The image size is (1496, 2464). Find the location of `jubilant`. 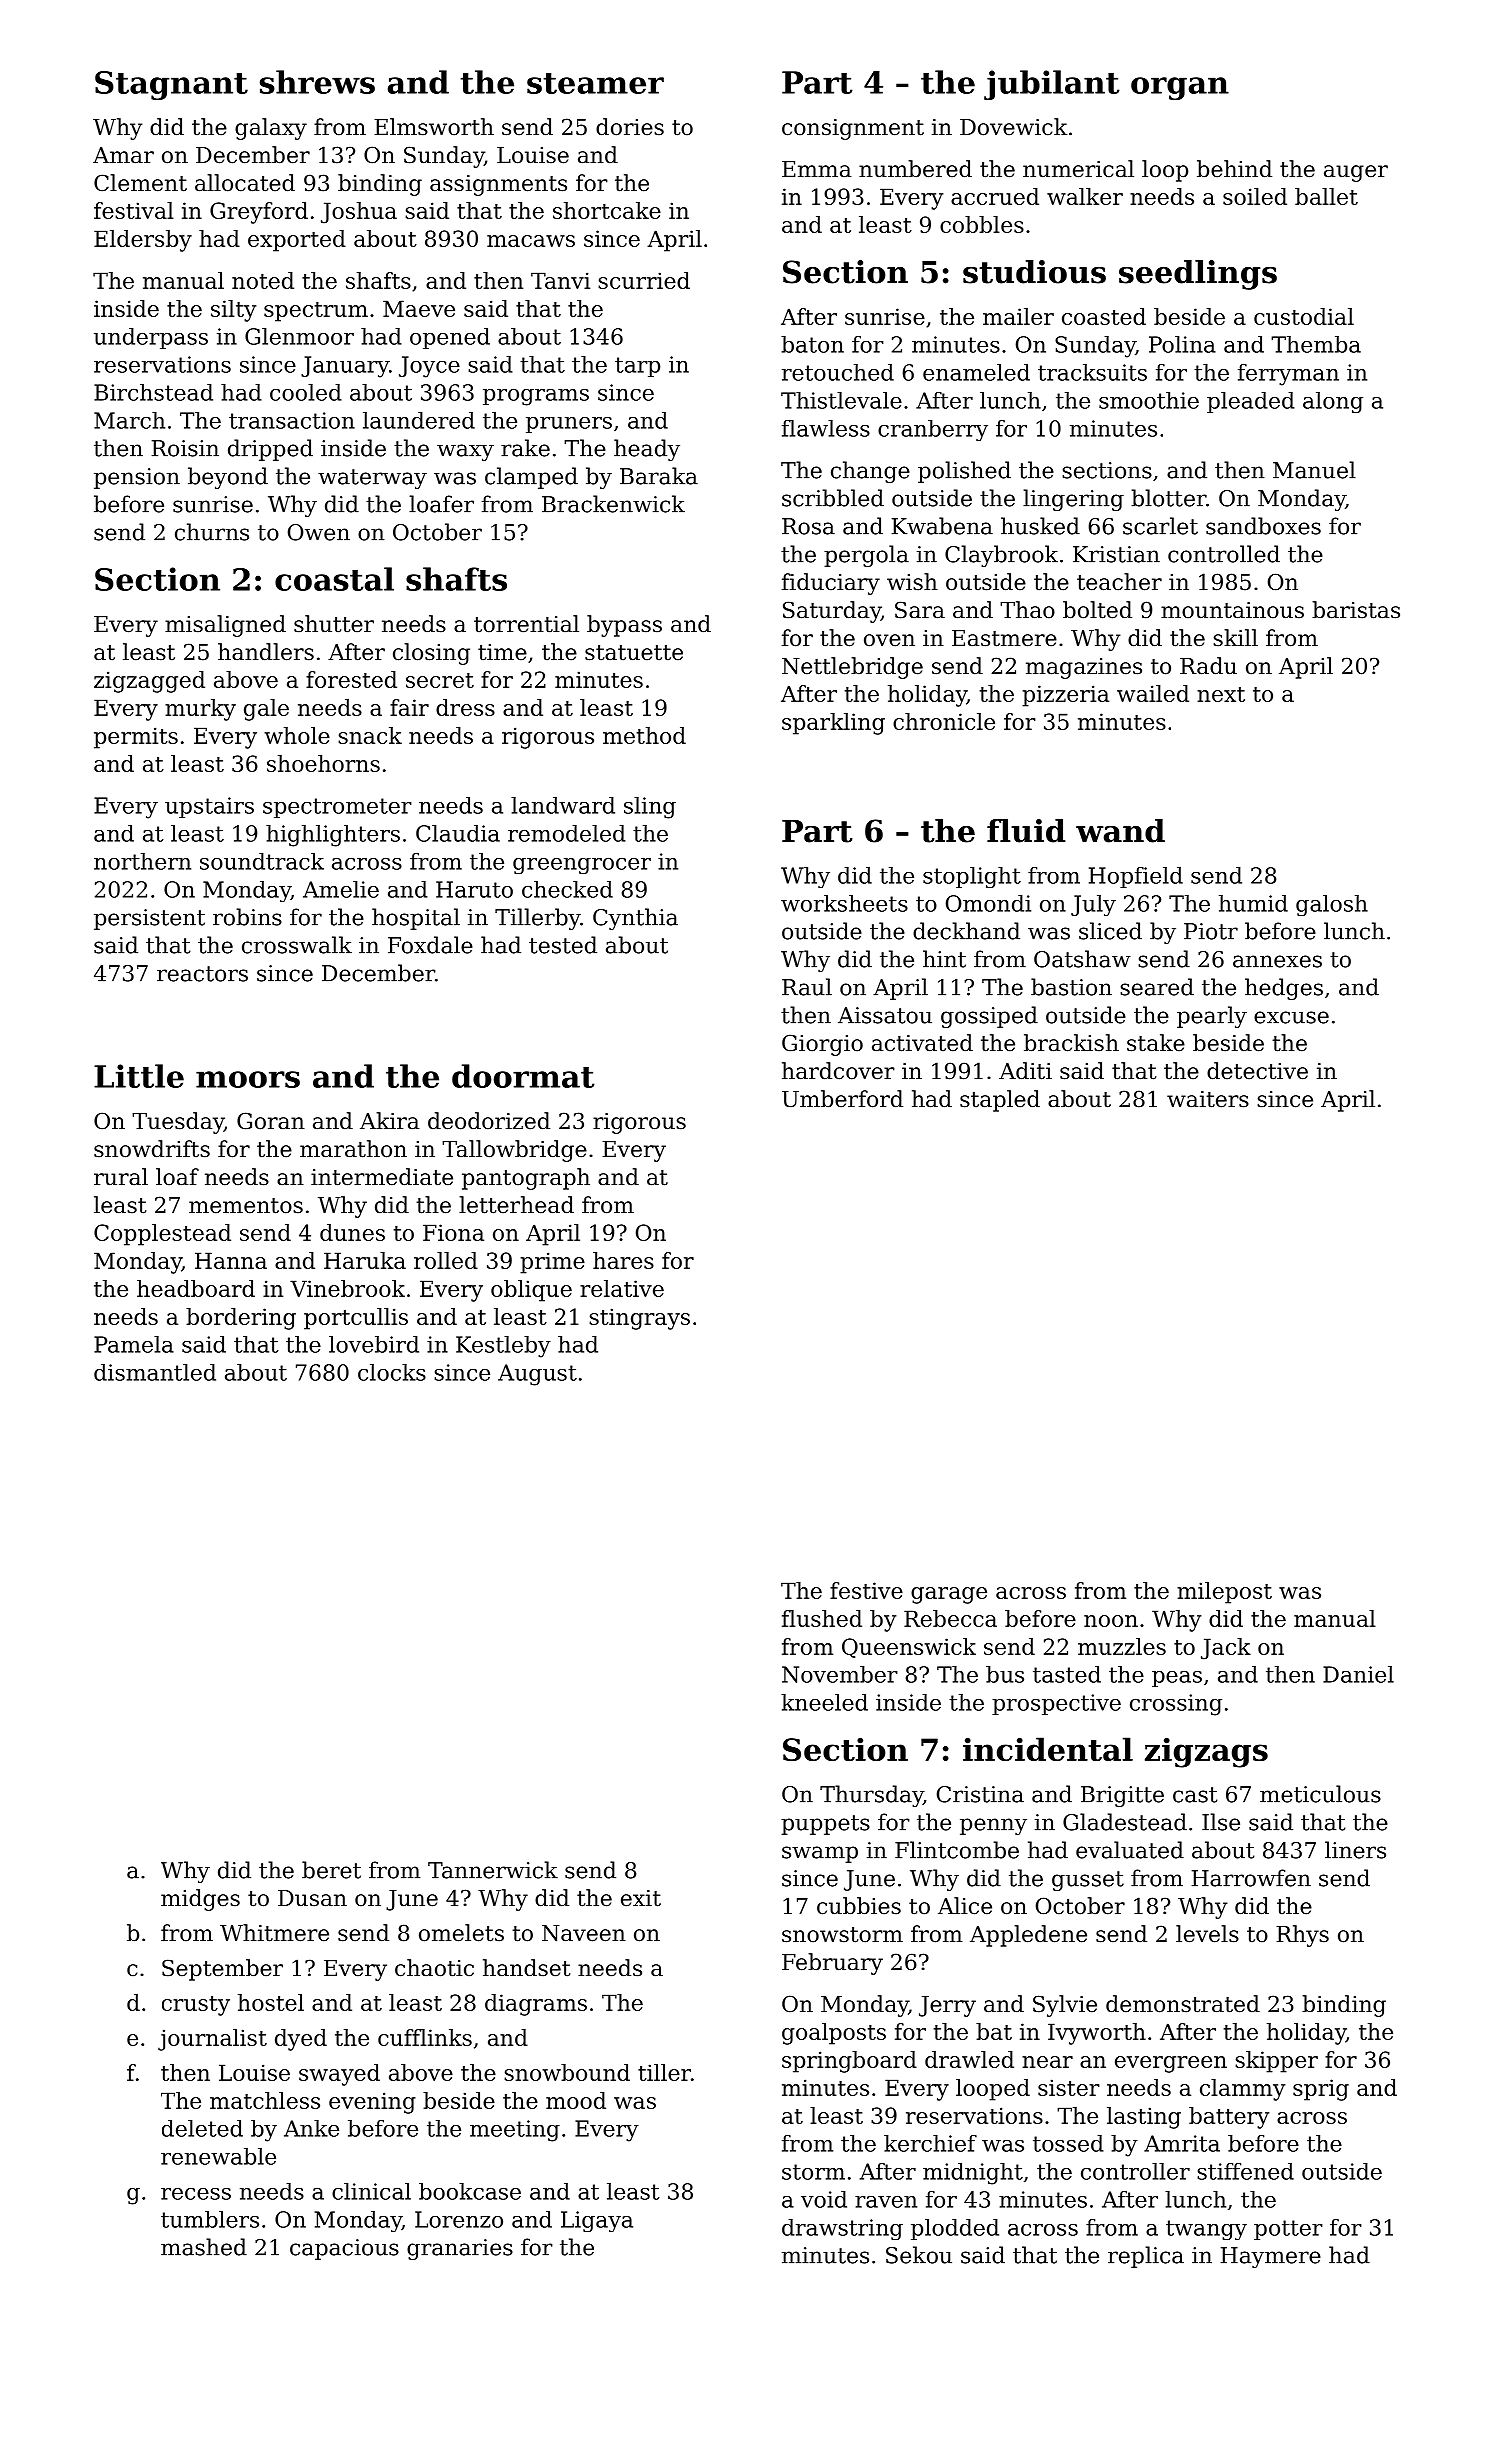

jubilant is located at coordinates (1052, 85).
